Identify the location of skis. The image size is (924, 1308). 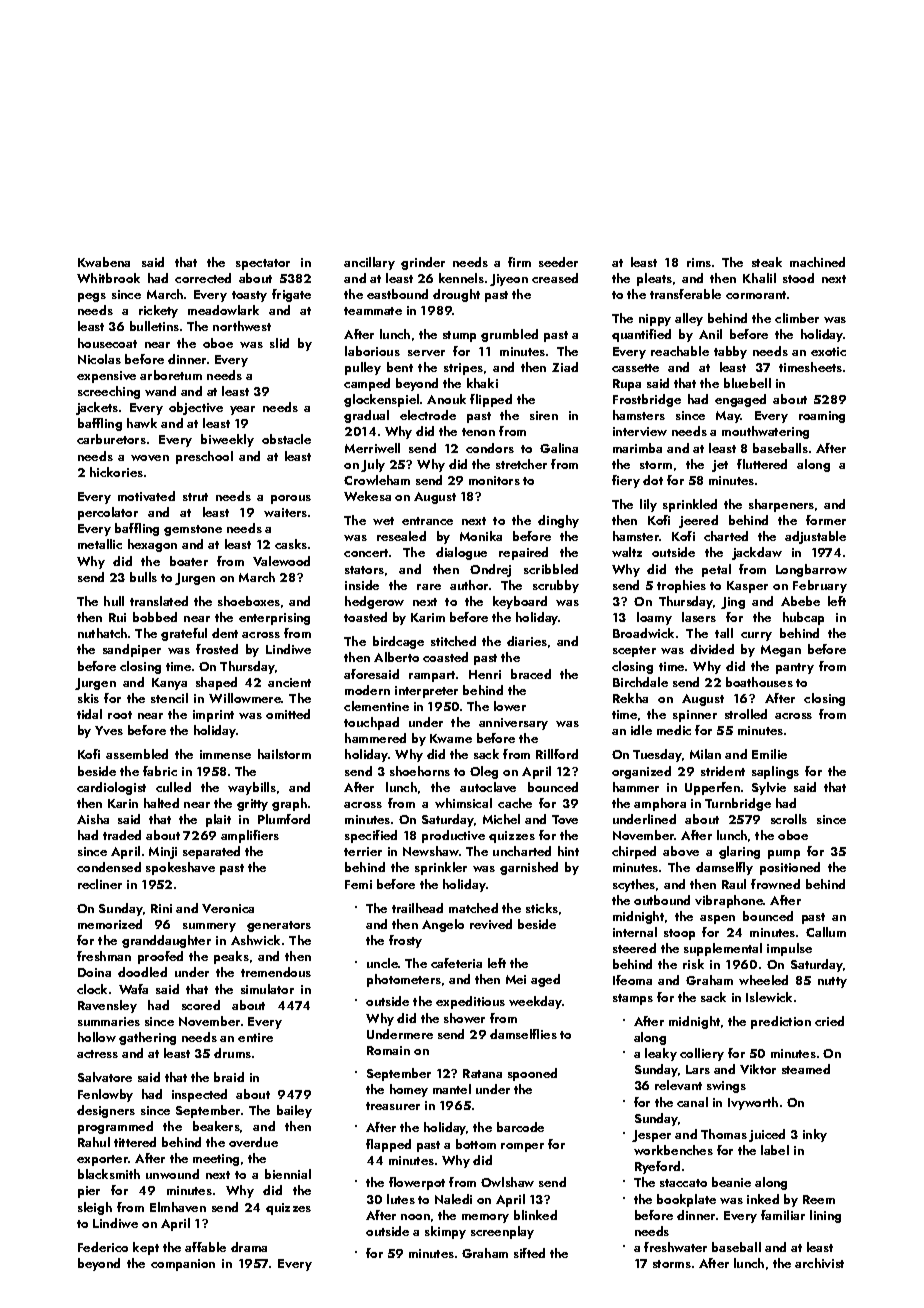
(88, 698).
